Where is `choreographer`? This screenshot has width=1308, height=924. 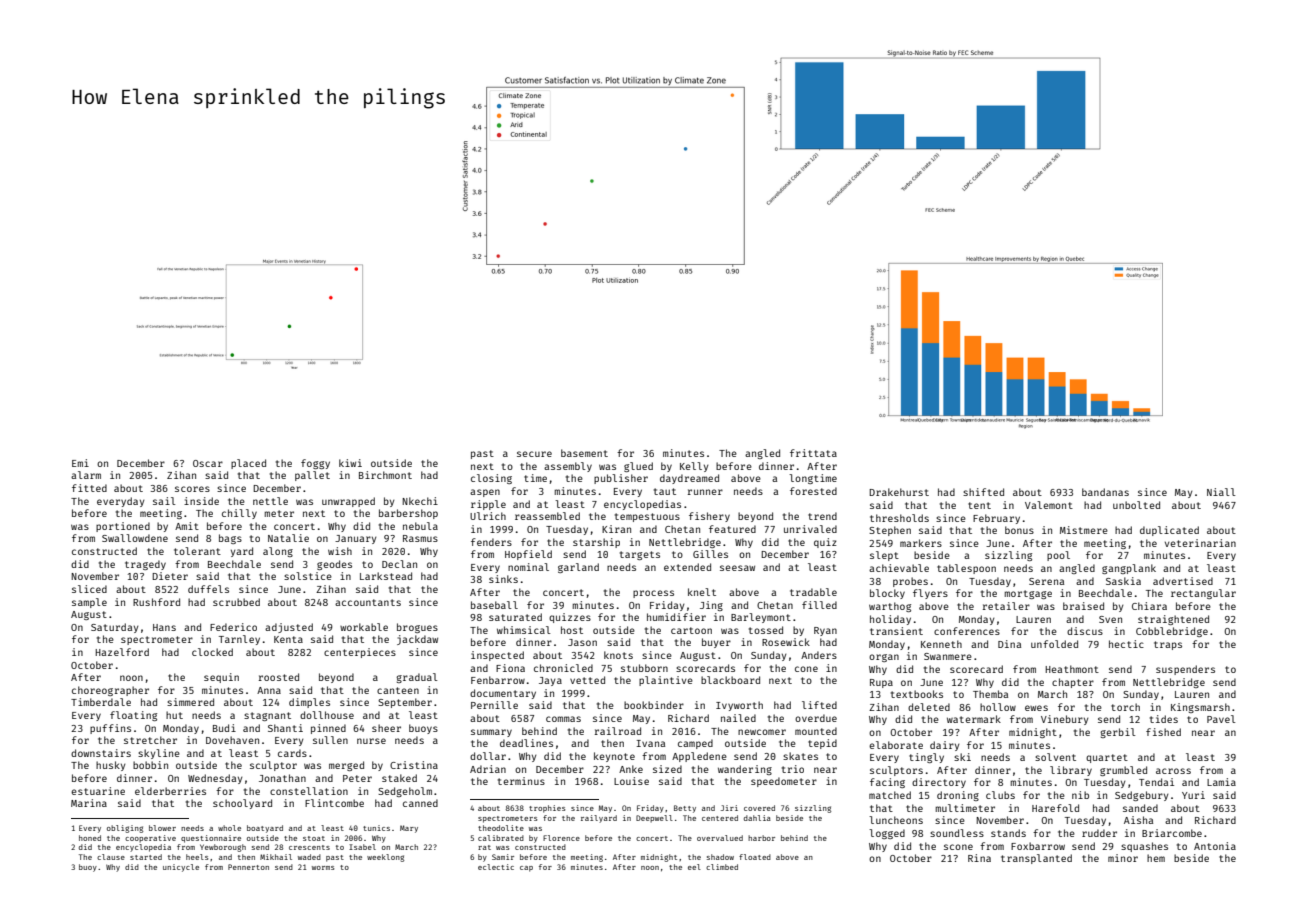 choreographer is located at coordinates (110, 691).
